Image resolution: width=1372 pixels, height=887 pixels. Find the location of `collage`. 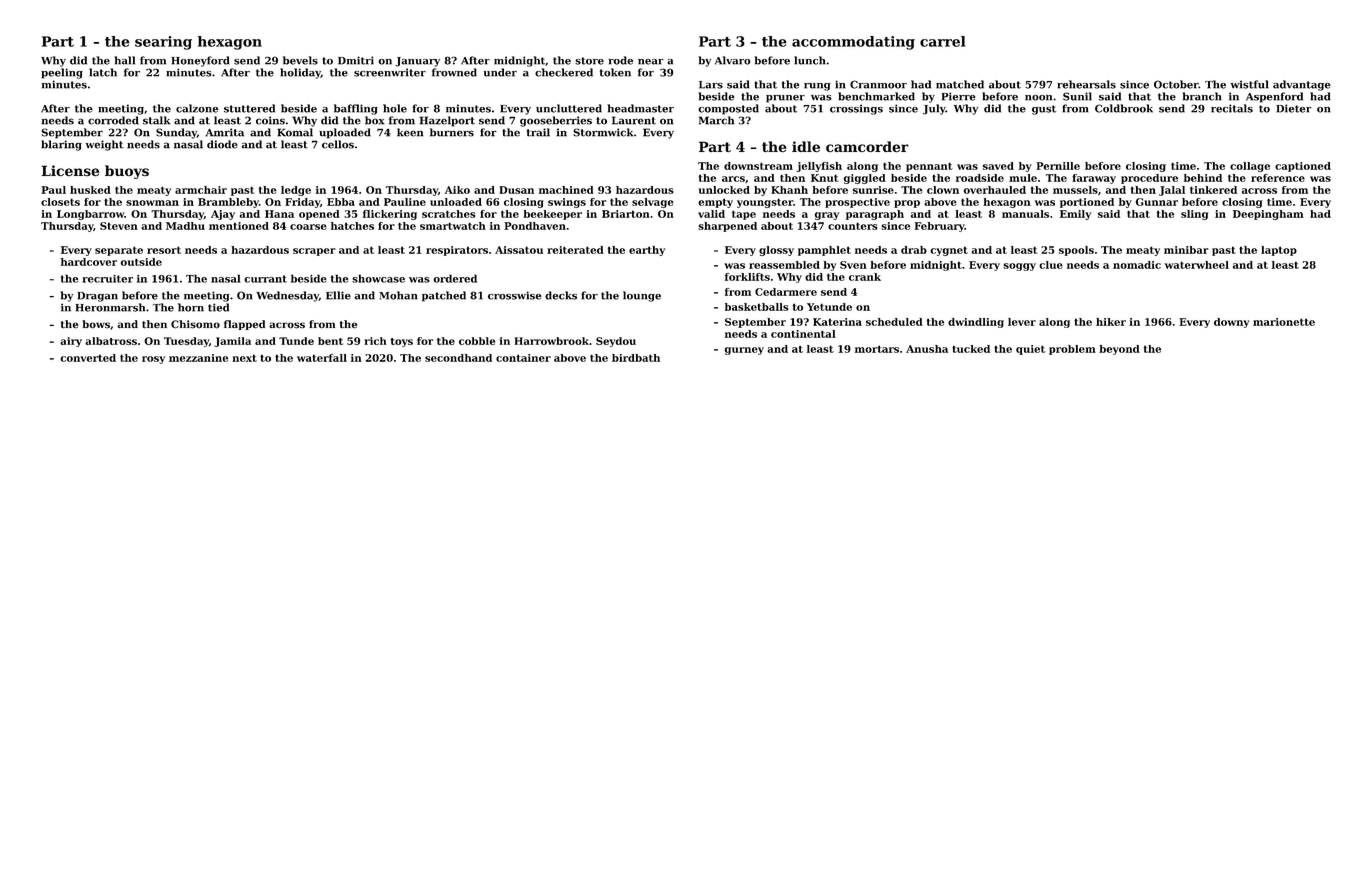

collage is located at coordinates (1250, 167).
